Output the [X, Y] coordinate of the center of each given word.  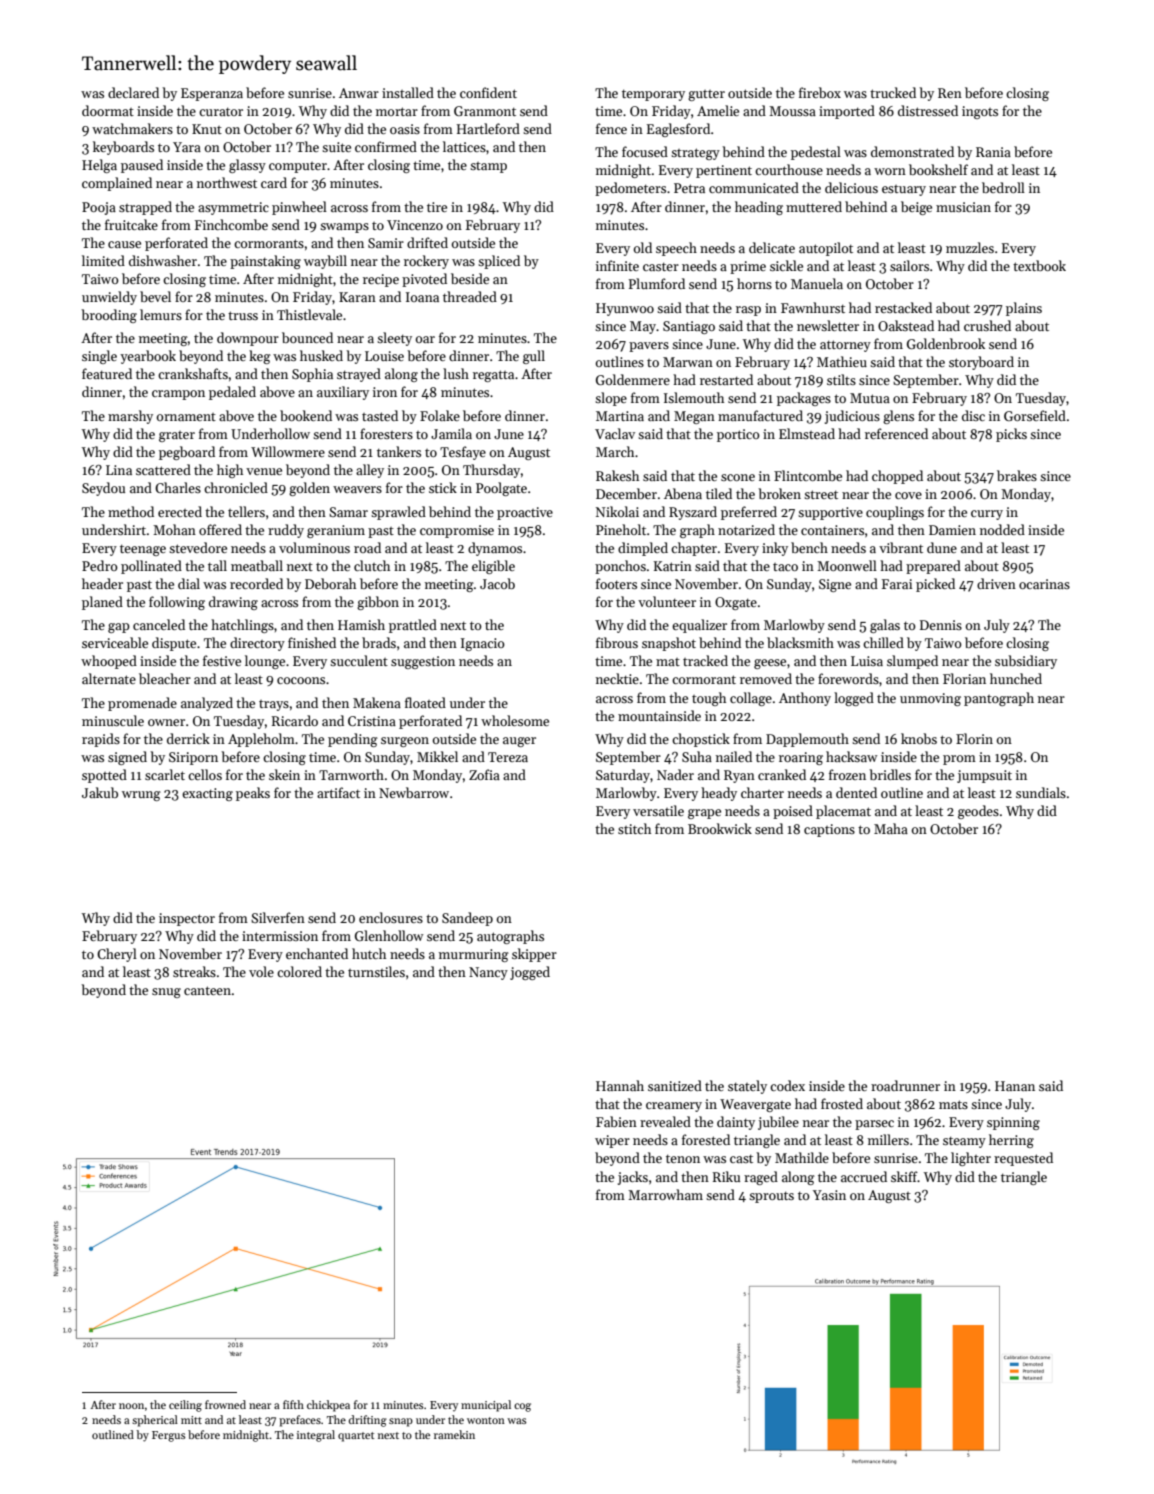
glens [898, 417]
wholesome [515, 720]
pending [353, 740]
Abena [683, 493]
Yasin [829, 1195]
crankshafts [193, 373]
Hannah [620, 1085]
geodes [978, 812]
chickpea [328, 1406]
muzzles [970, 247]
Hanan [1015, 1086]
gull [534, 357]
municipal [486, 1406]
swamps [344, 228]
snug [166, 993]
